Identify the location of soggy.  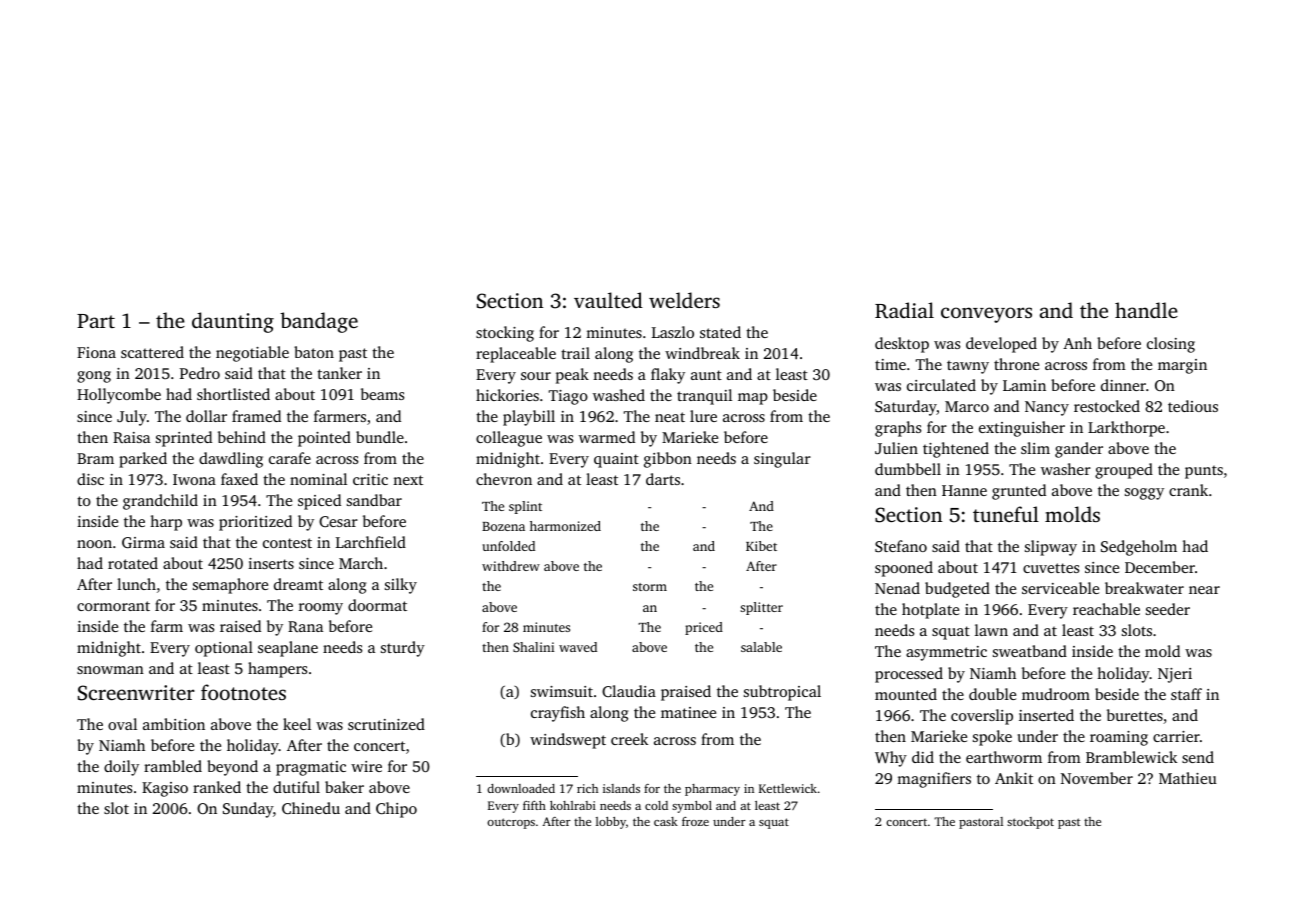
(1144, 494).
